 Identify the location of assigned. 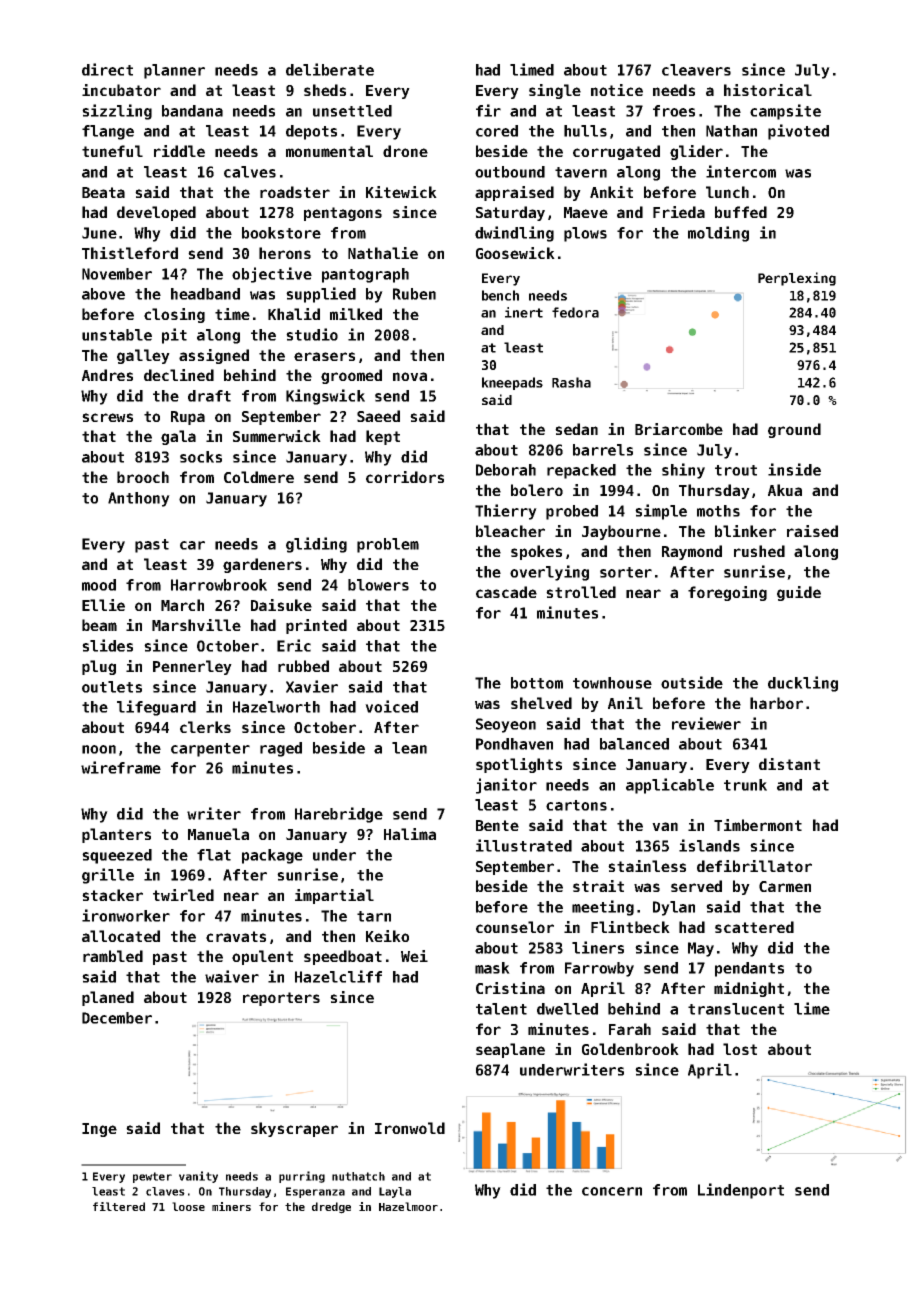
(214, 356).
